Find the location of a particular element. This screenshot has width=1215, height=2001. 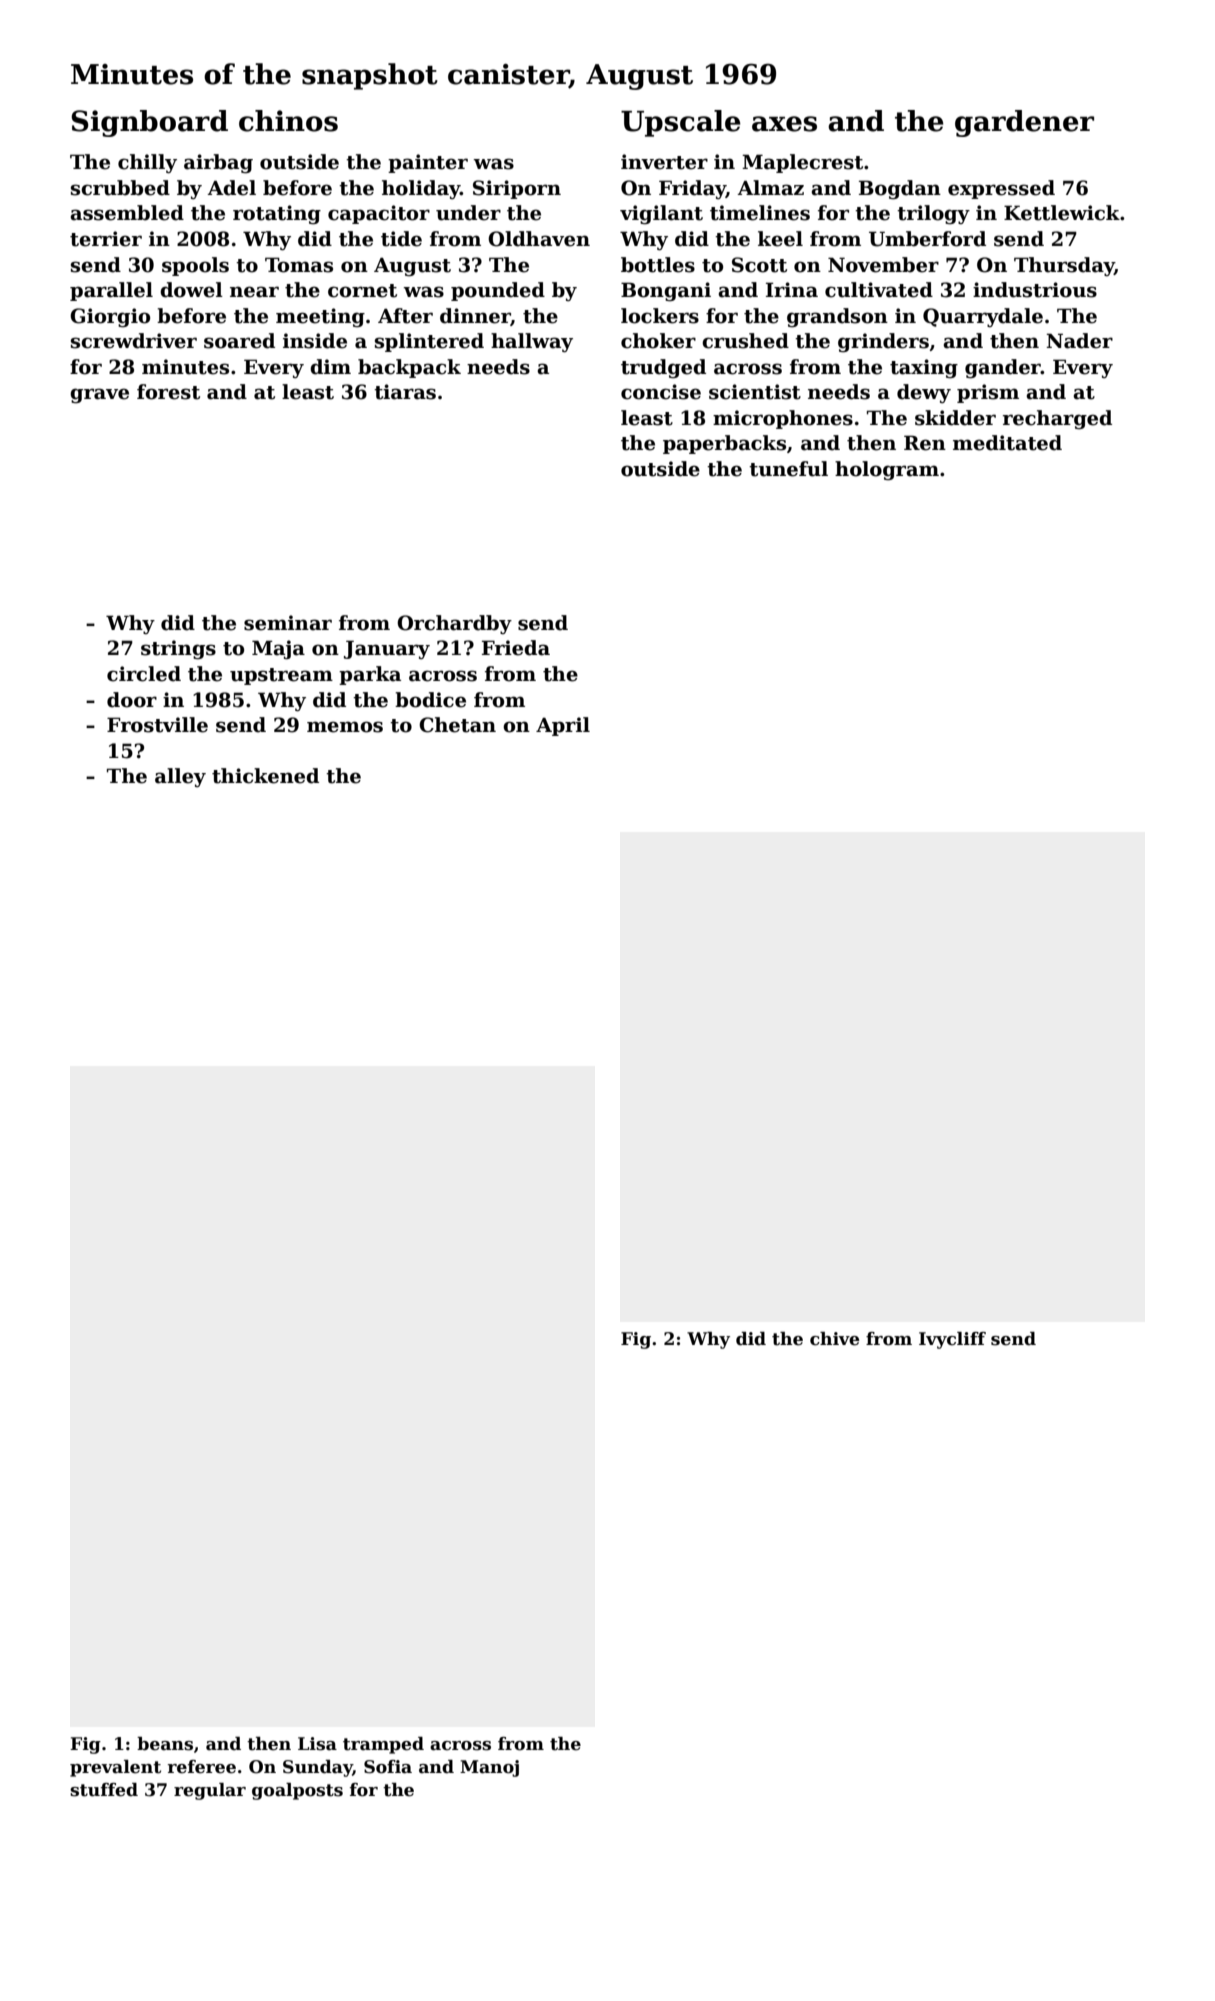

Lisa is located at coordinates (317, 1744).
